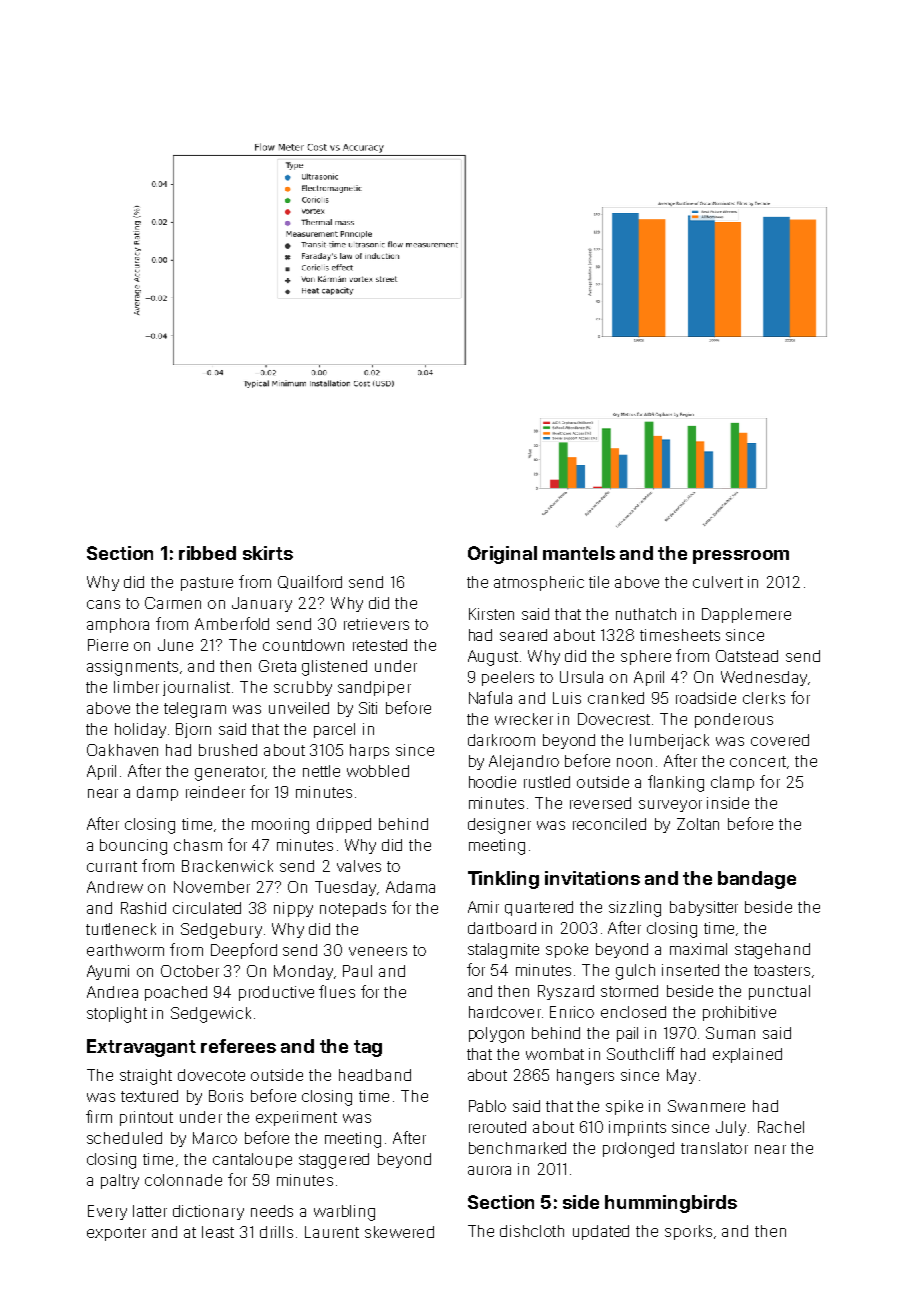  Describe the element at coordinates (781, 1127) in the screenshot. I see `Rachel` at that location.
